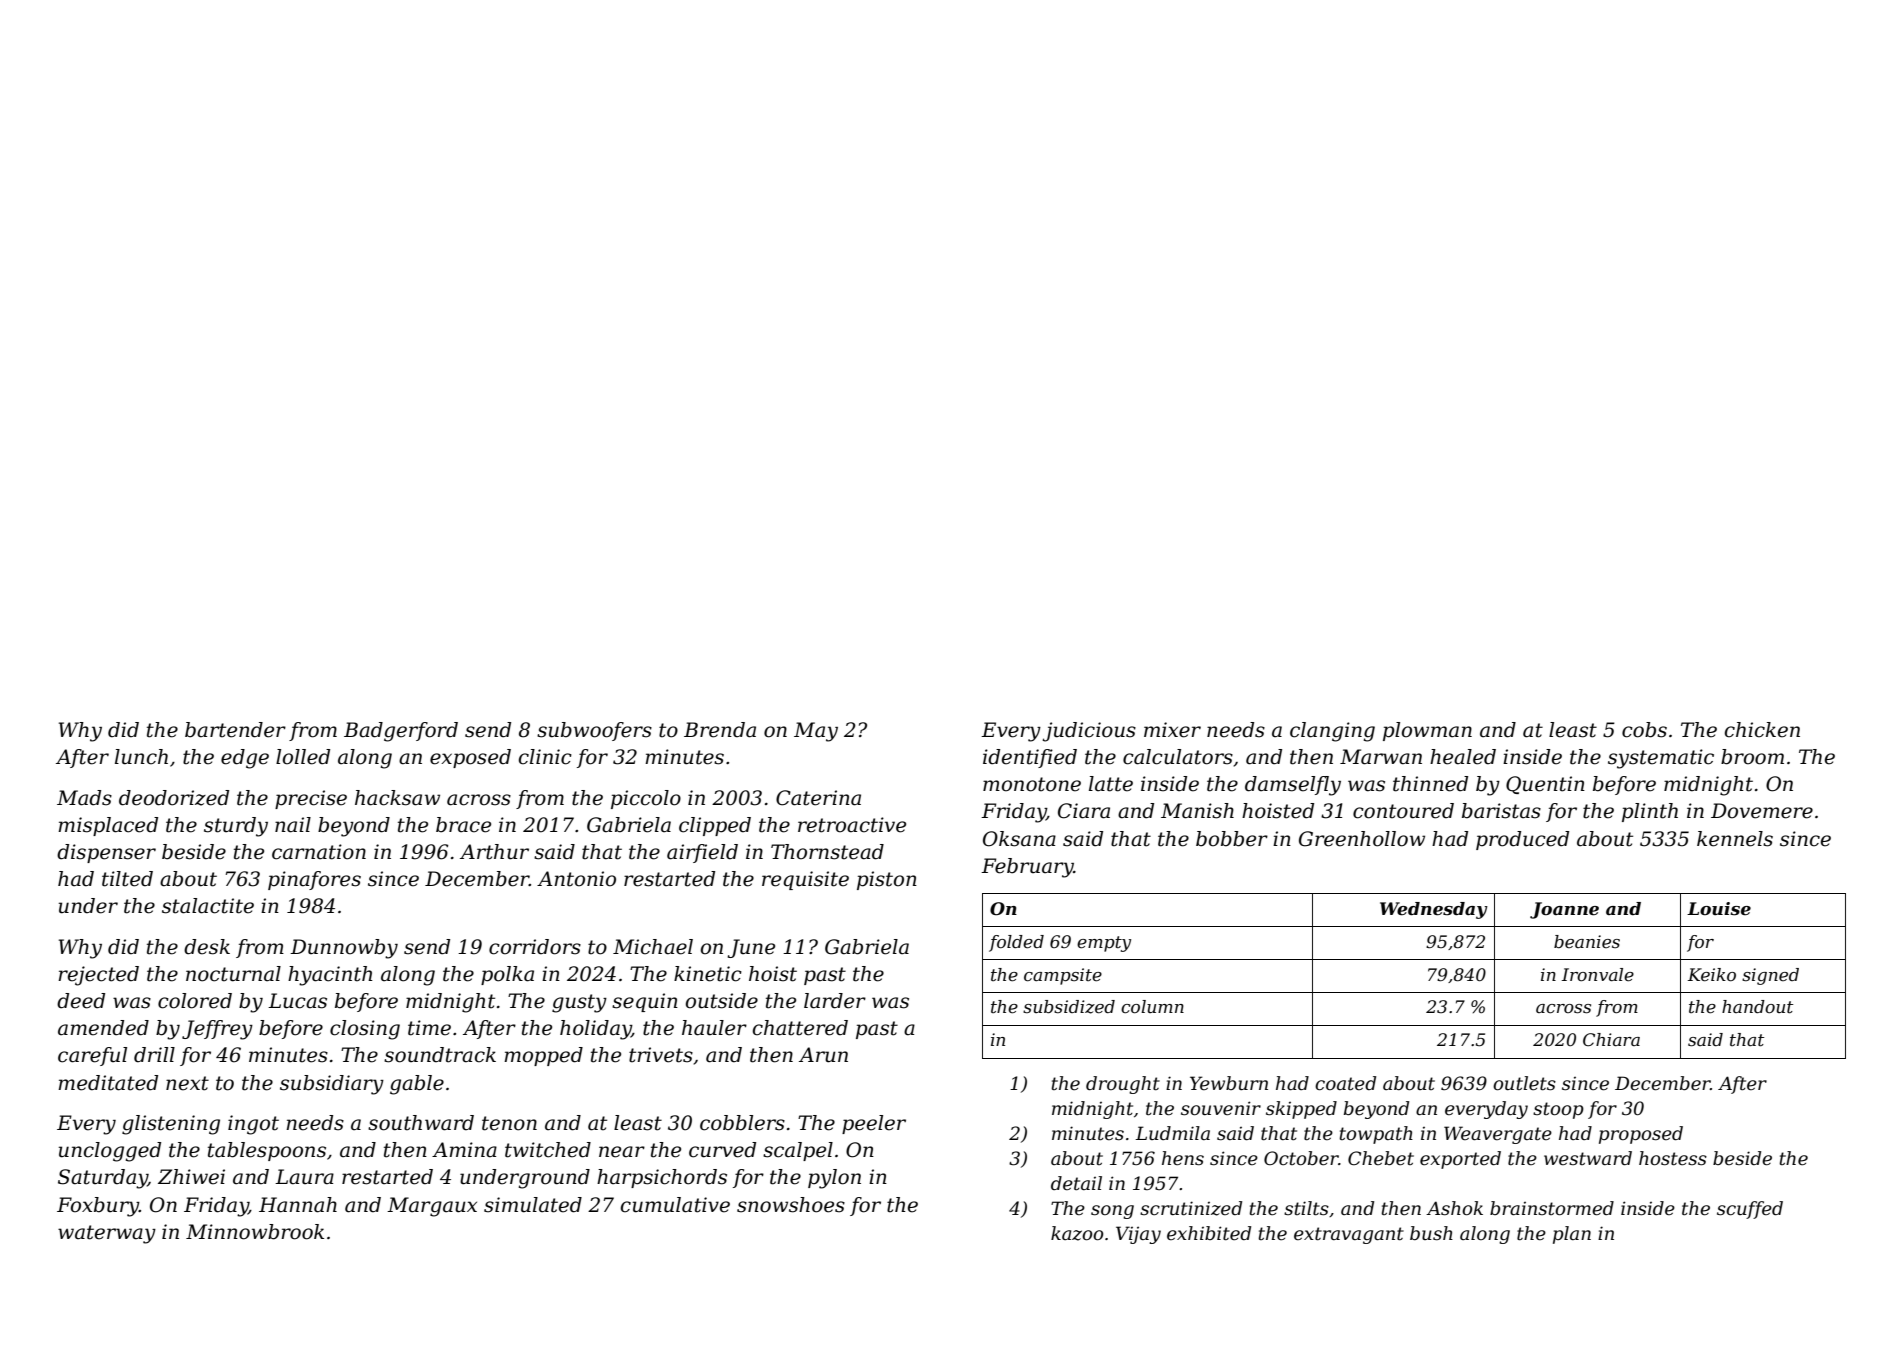  Describe the element at coordinates (103, 1028) in the screenshot. I see `amended` at that location.
